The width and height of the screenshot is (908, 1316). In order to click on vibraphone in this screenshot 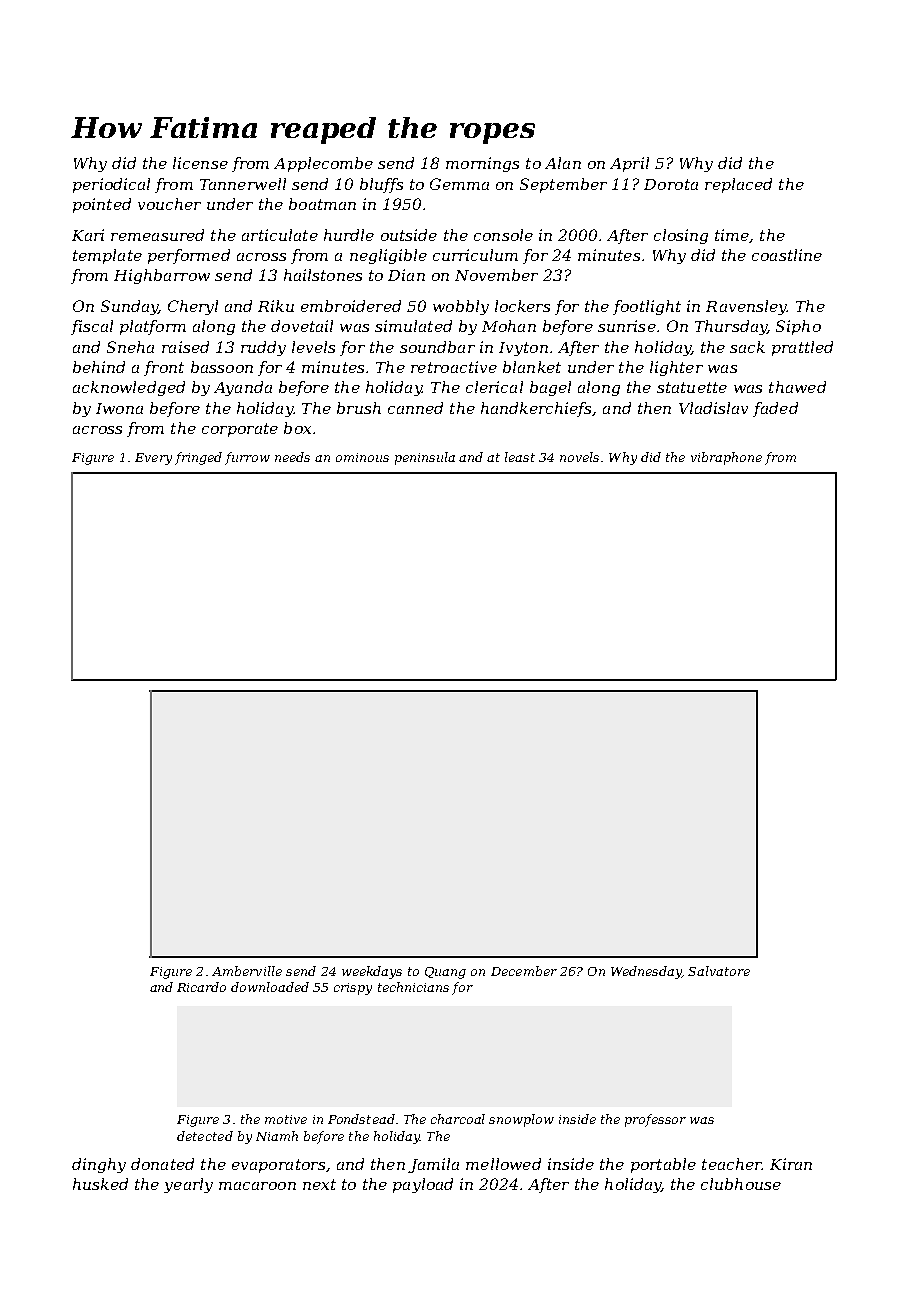, I will do `click(726, 458)`.
